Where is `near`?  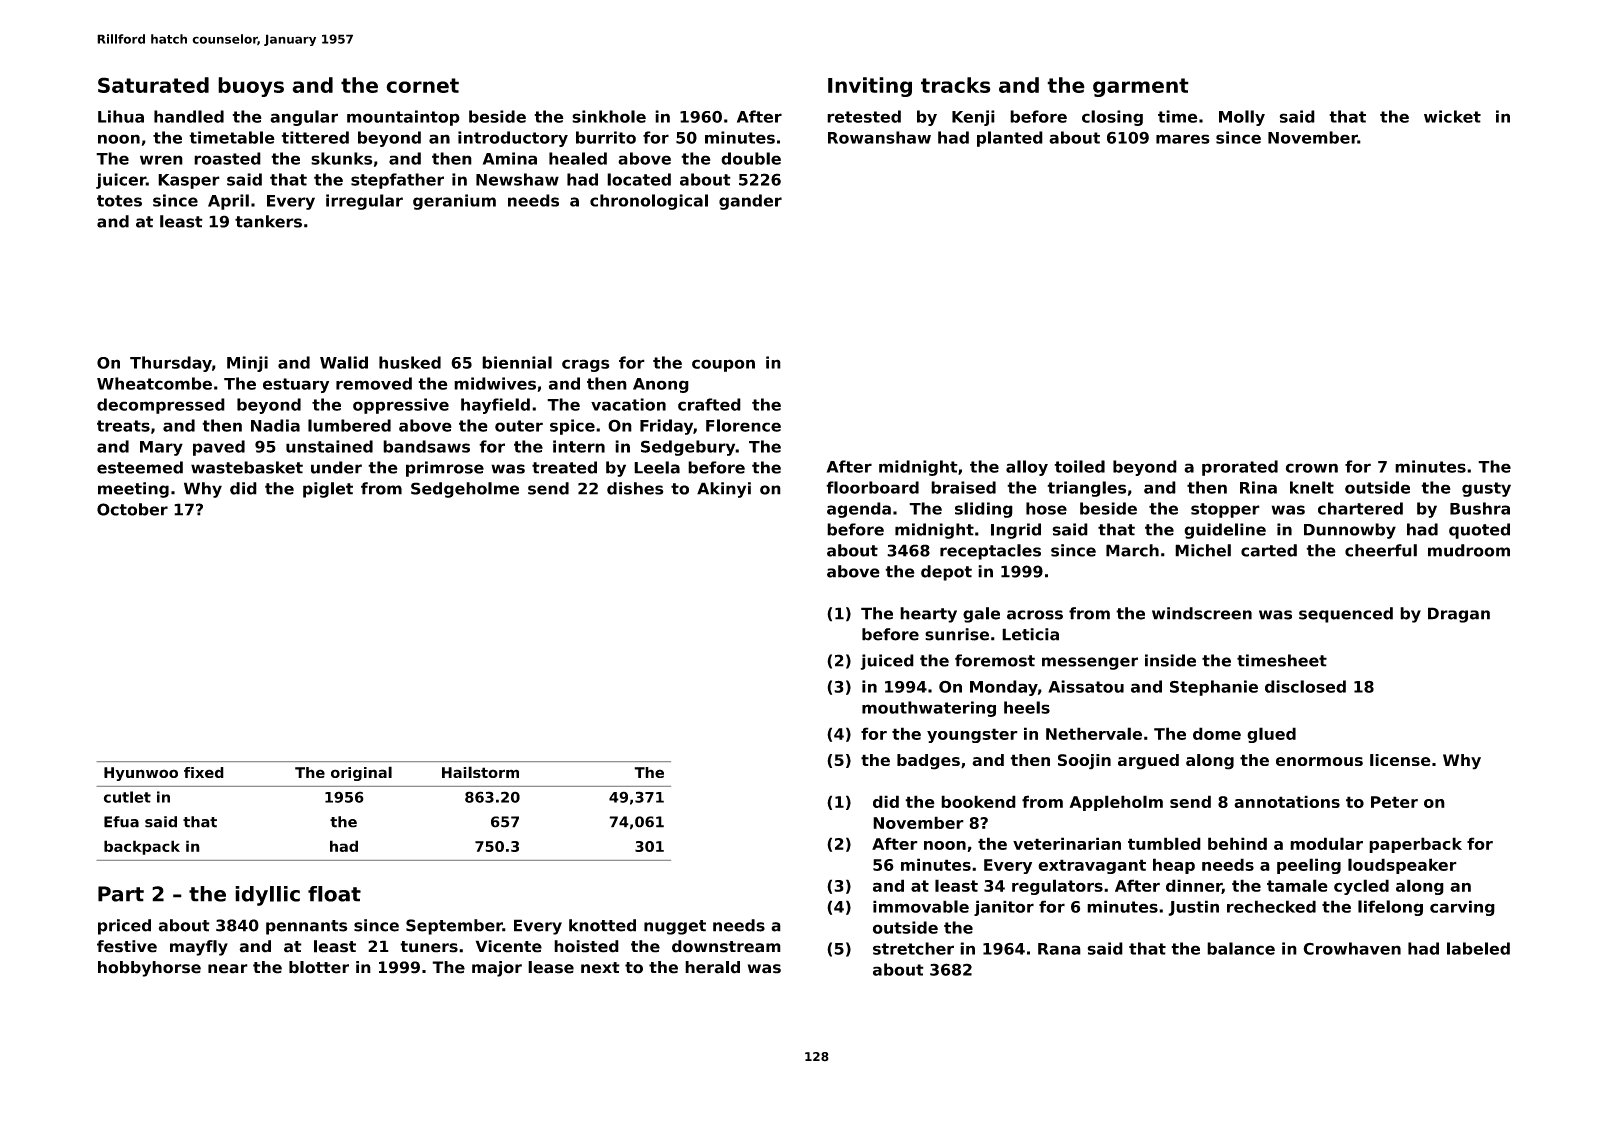
near is located at coordinates (228, 969).
